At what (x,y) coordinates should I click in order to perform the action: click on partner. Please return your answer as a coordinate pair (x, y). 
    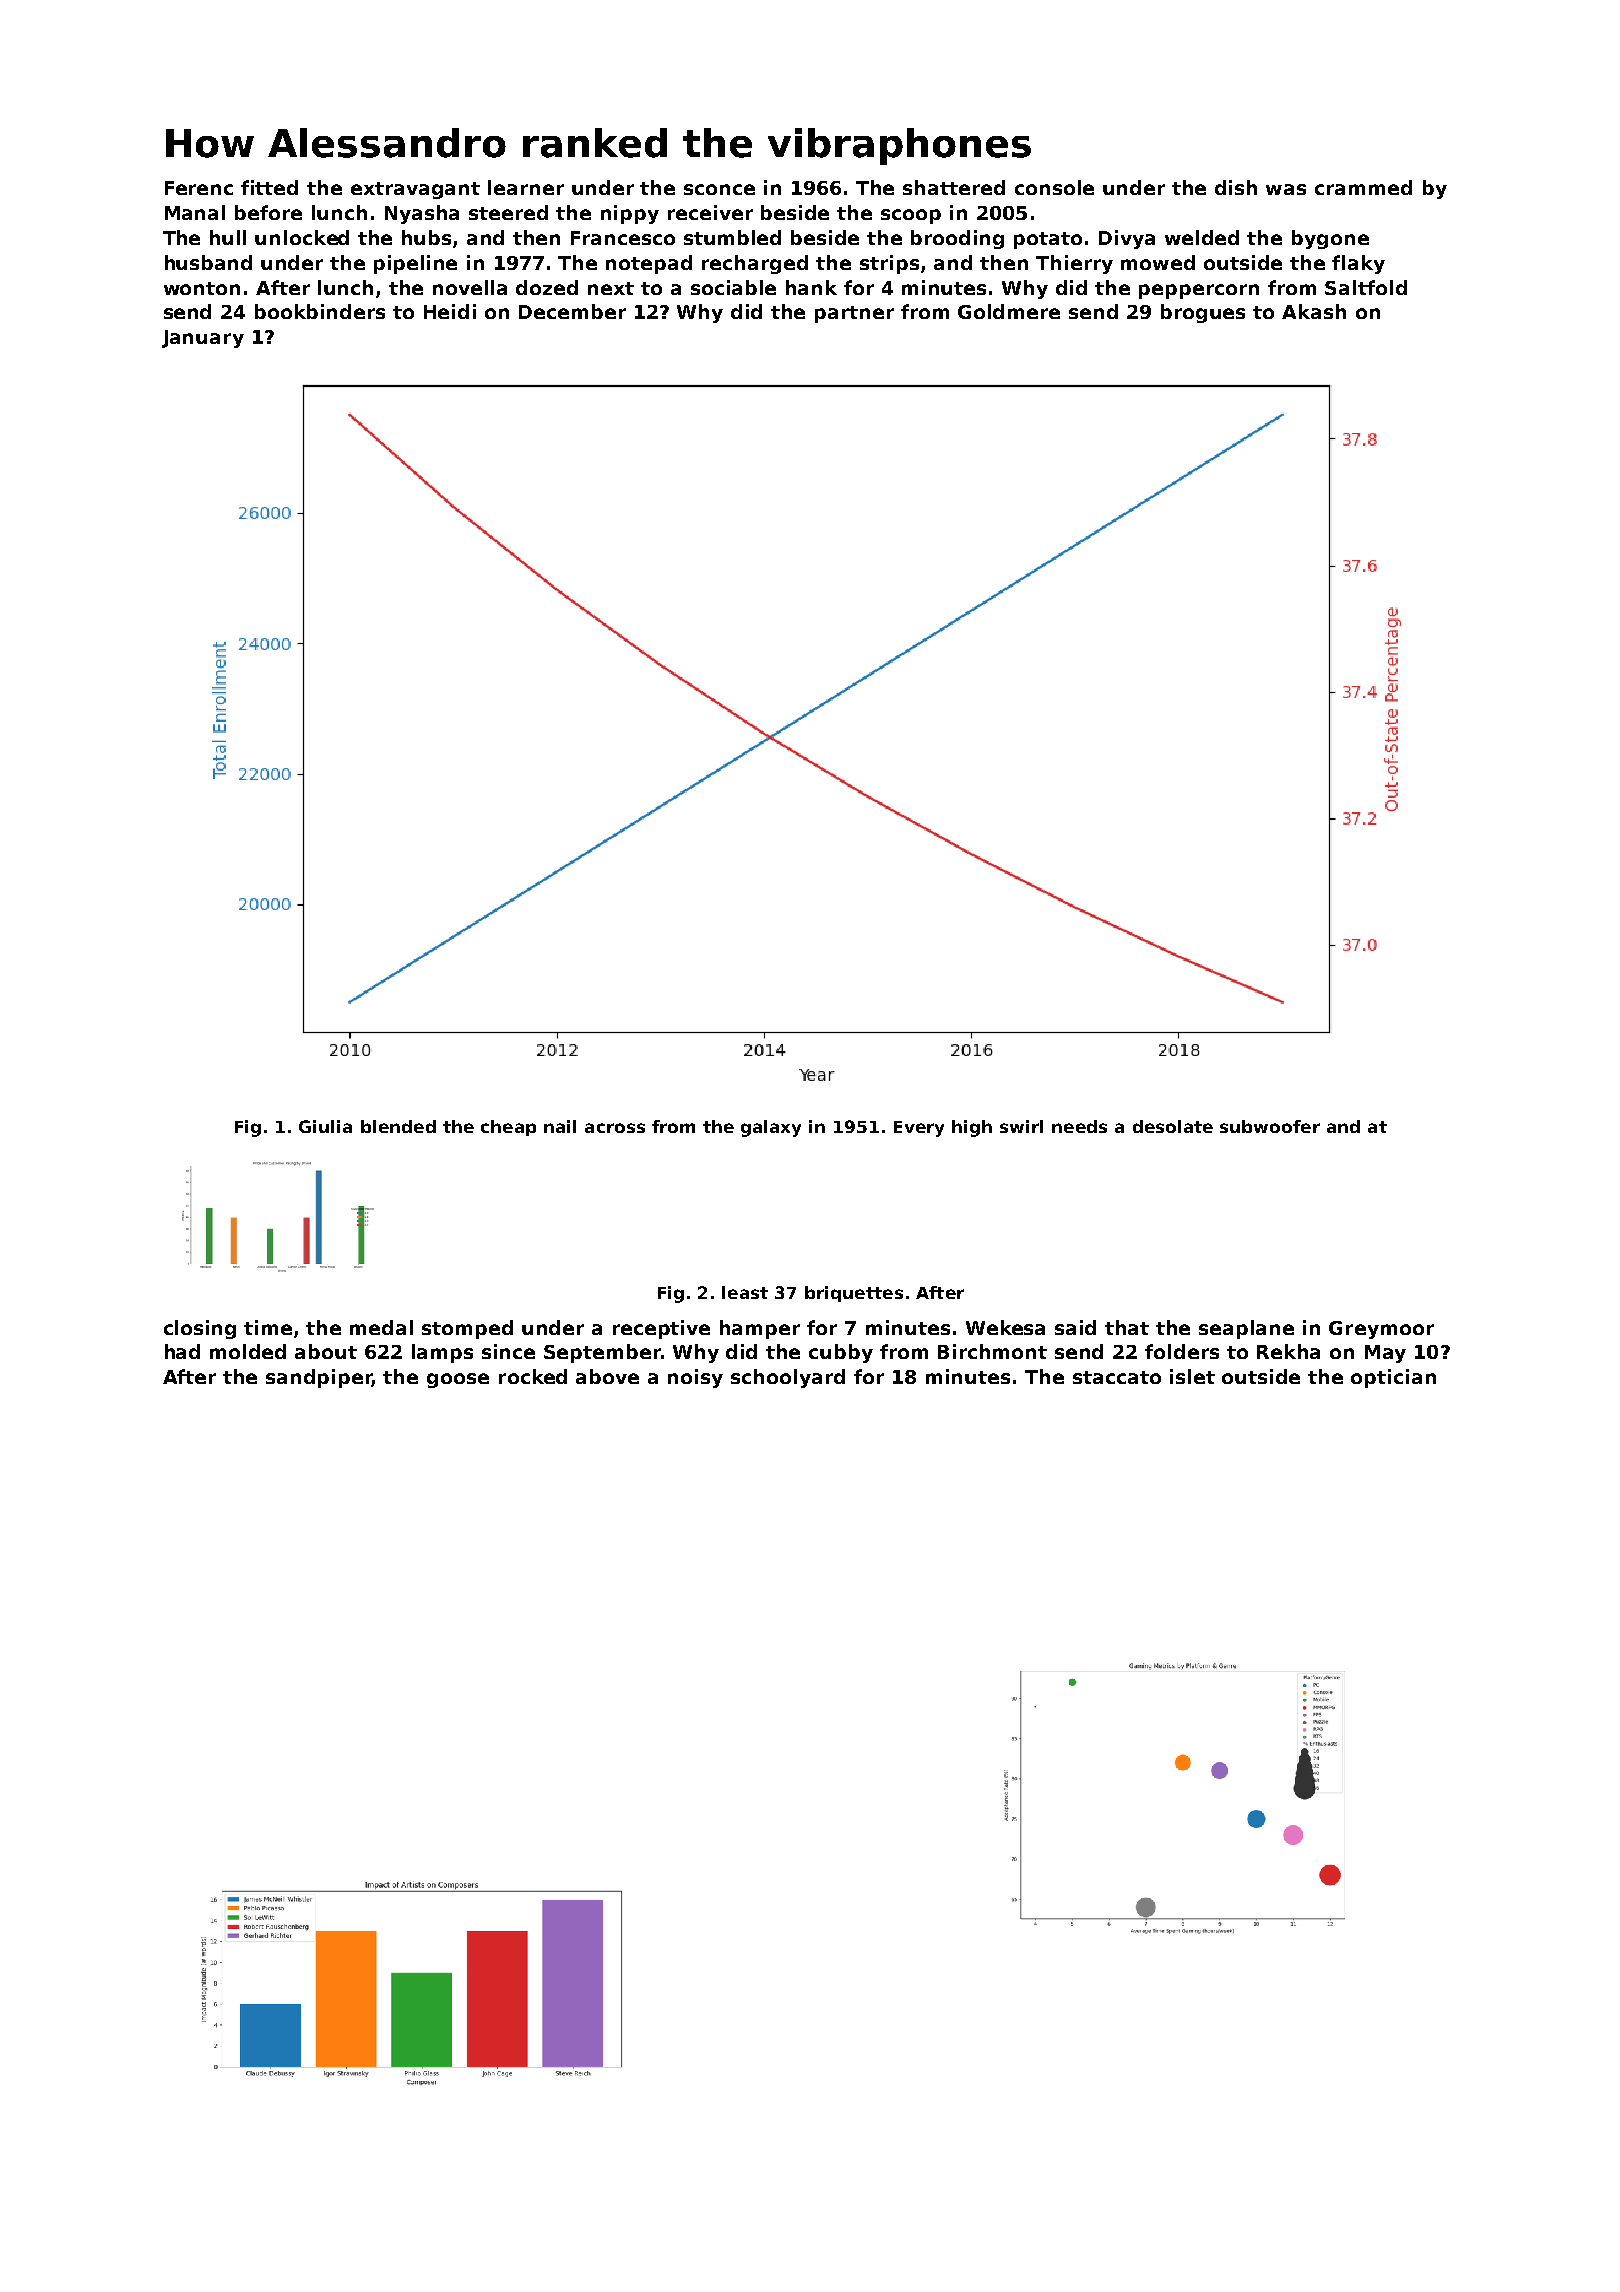
    Looking at the image, I should click on (854, 314).
